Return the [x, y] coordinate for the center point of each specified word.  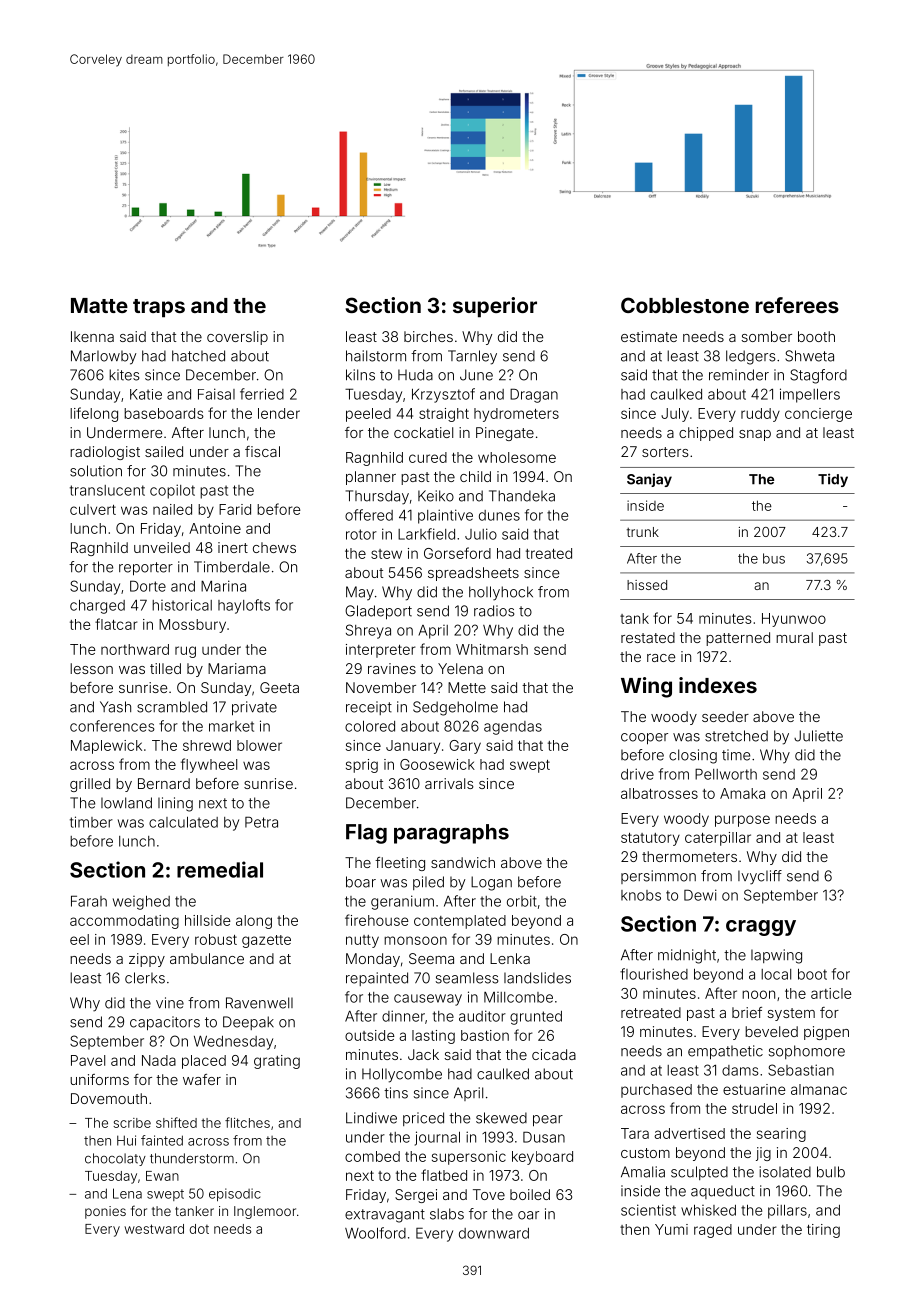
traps [159, 308]
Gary [465, 747]
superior [495, 307]
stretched [736, 736]
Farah [89, 901]
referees [797, 305]
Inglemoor [265, 1212]
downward [494, 1233]
